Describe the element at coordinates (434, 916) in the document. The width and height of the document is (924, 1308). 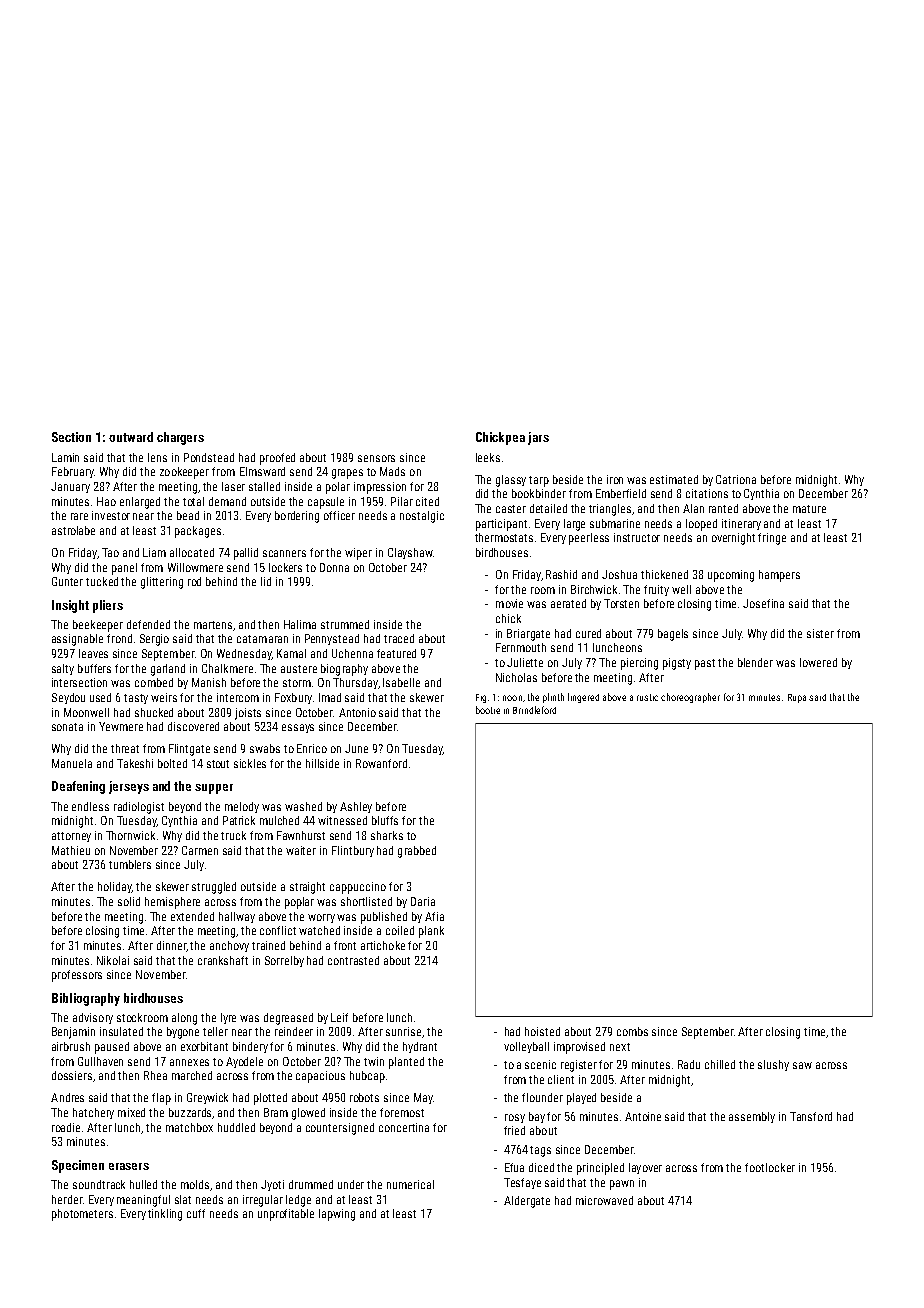
I see `Afia` at that location.
